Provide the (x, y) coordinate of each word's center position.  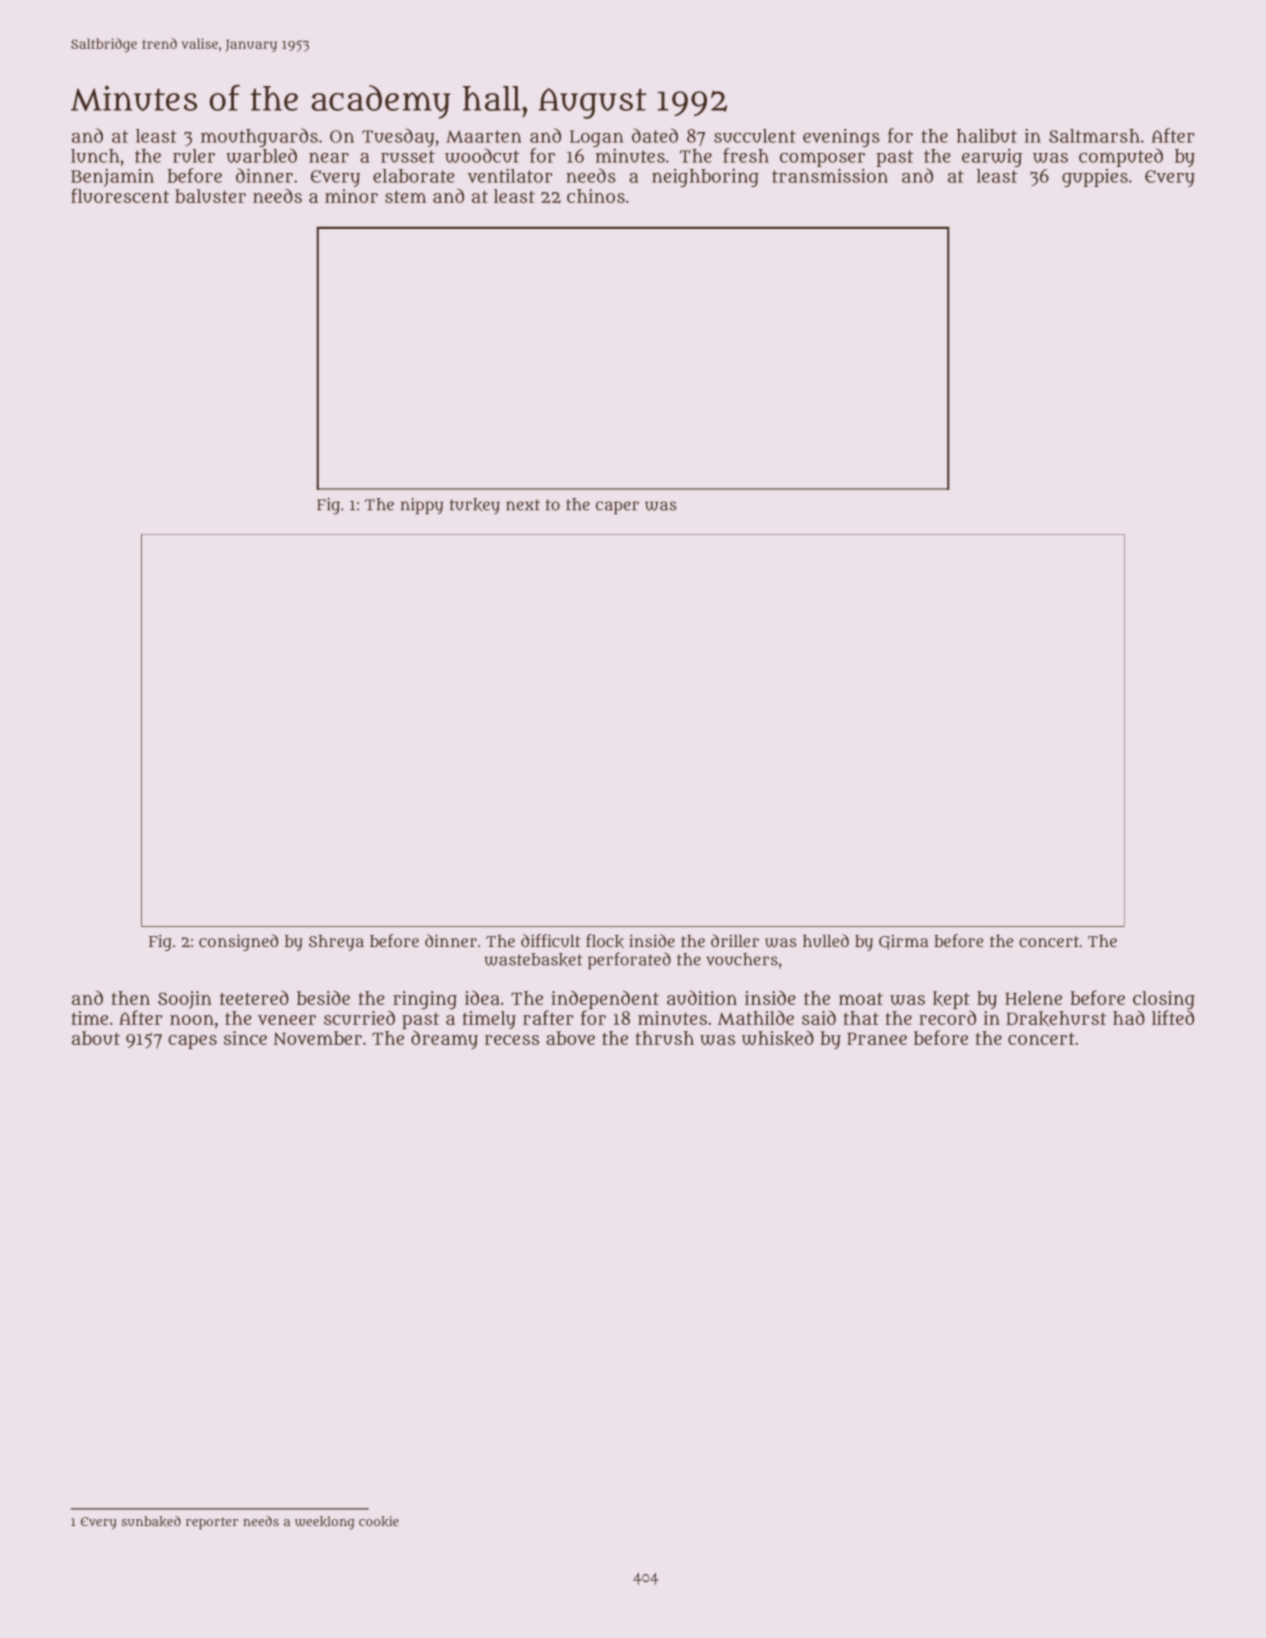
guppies (1095, 178)
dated (655, 135)
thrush (664, 1038)
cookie (379, 1521)
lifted (1173, 1017)
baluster (210, 196)
